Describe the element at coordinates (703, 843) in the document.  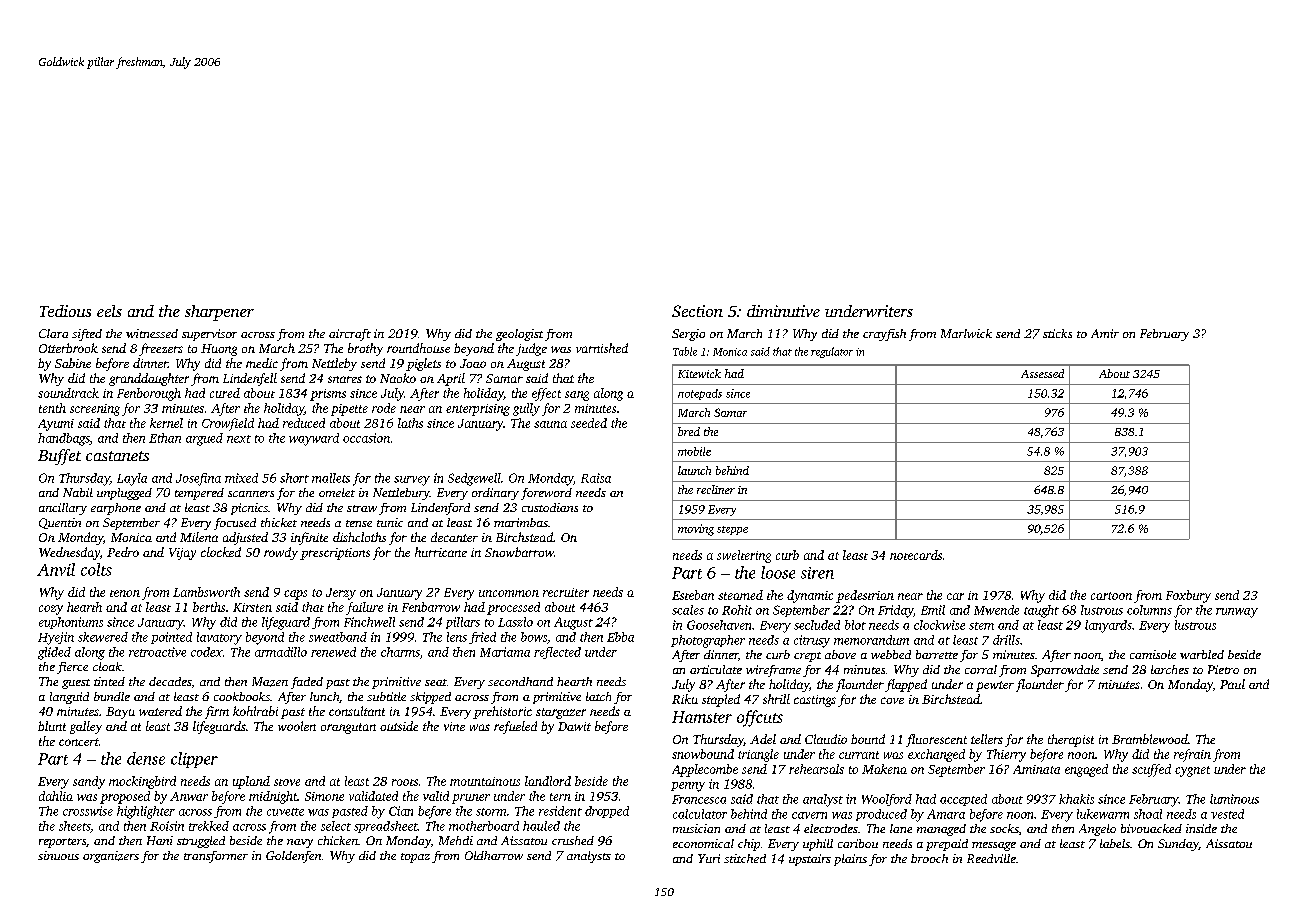
I see `economical` at that location.
